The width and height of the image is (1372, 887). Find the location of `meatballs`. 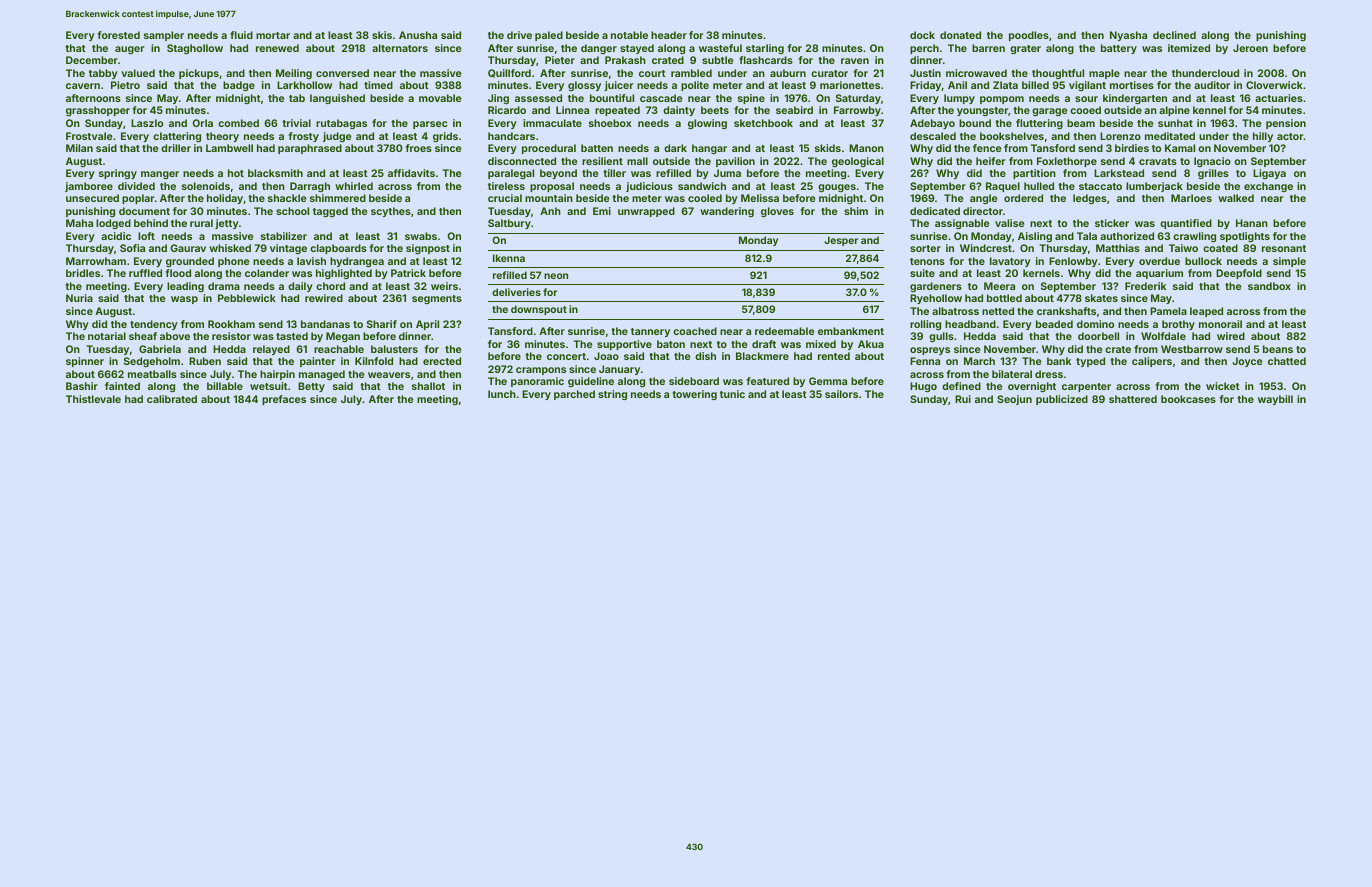

meatballs is located at coordinates (152, 374).
